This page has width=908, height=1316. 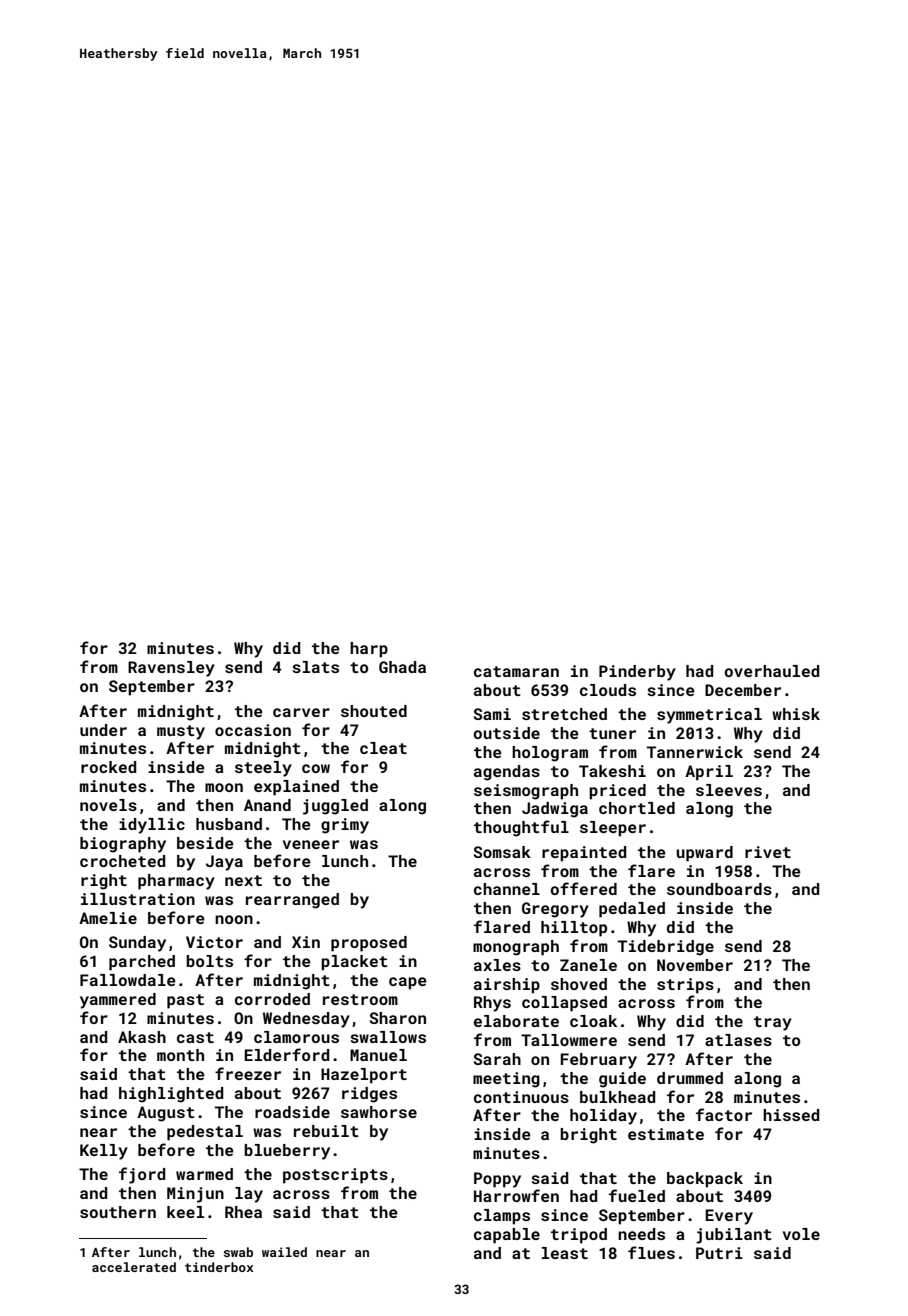 What do you see at coordinates (772, 671) in the page?
I see `overhauled` at bounding box center [772, 671].
